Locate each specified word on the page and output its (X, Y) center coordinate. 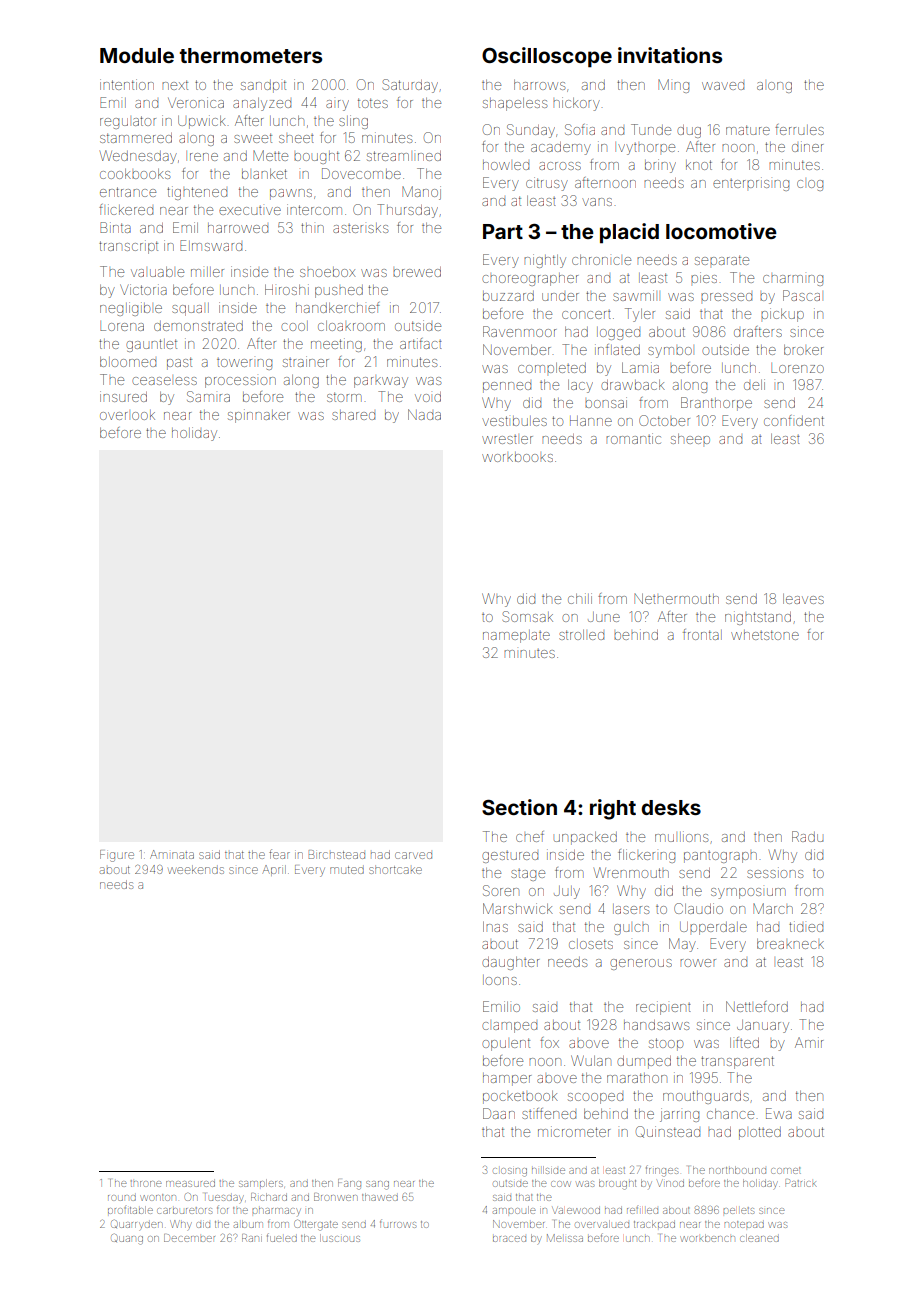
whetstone (765, 635)
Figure (117, 856)
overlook (127, 415)
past (179, 363)
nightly (545, 261)
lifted (744, 1042)
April (274, 870)
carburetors (184, 1210)
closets (591, 944)
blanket (264, 174)
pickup (782, 315)
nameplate (516, 636)
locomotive (721, 231)
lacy (580, 386)
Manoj (421, 193)
